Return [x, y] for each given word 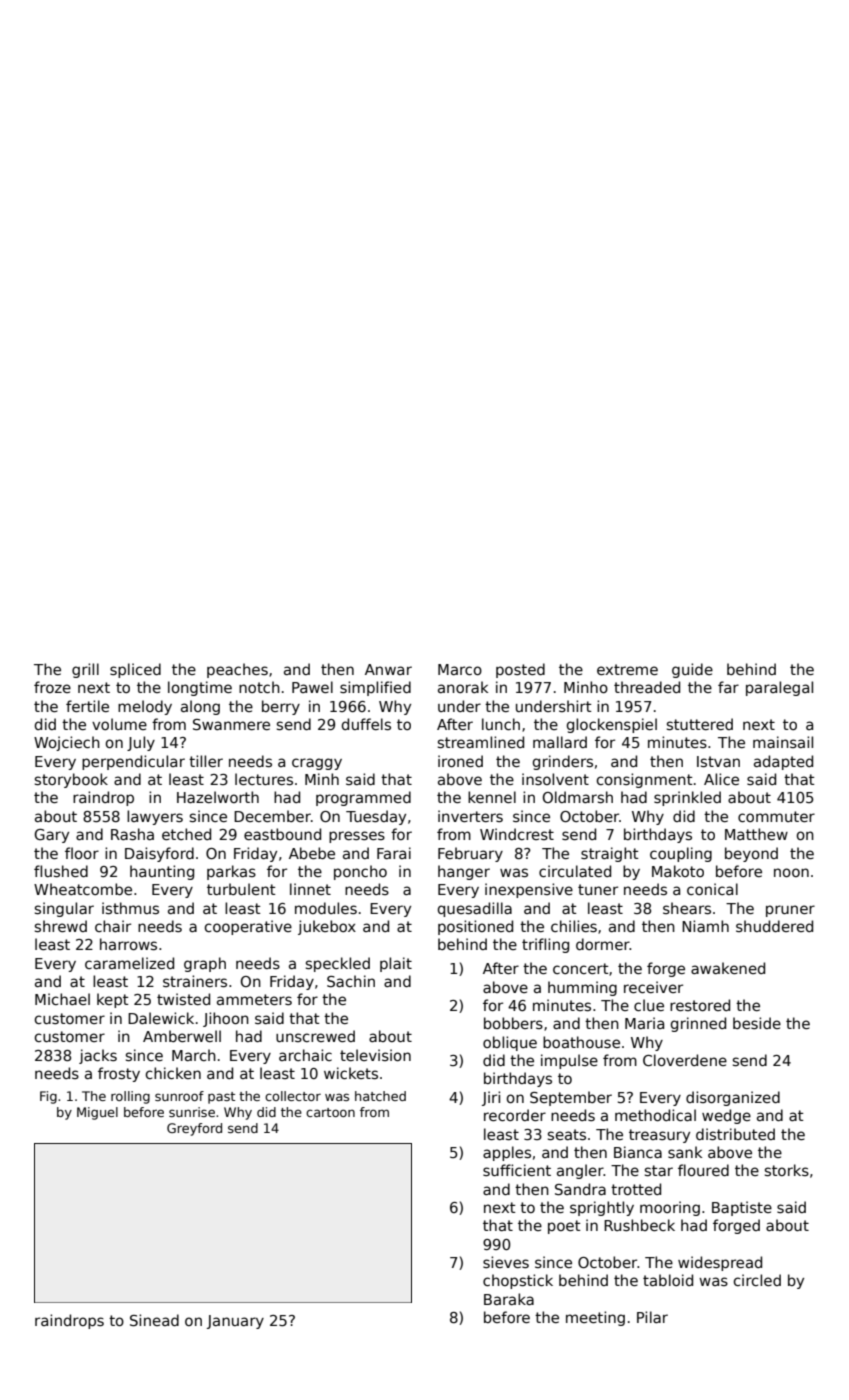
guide [692, 670]
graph [205, 964]
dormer [603, 944]
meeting [595, 1318]
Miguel [97, 1113]
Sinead [154, 1320]
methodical [655, 1115]
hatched [380, 1096]
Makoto [678, 871]
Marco [460, 669]
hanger [464, 872]
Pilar [652, 1317]
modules [326, 908]
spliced [135, 670]
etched [186, 834]
